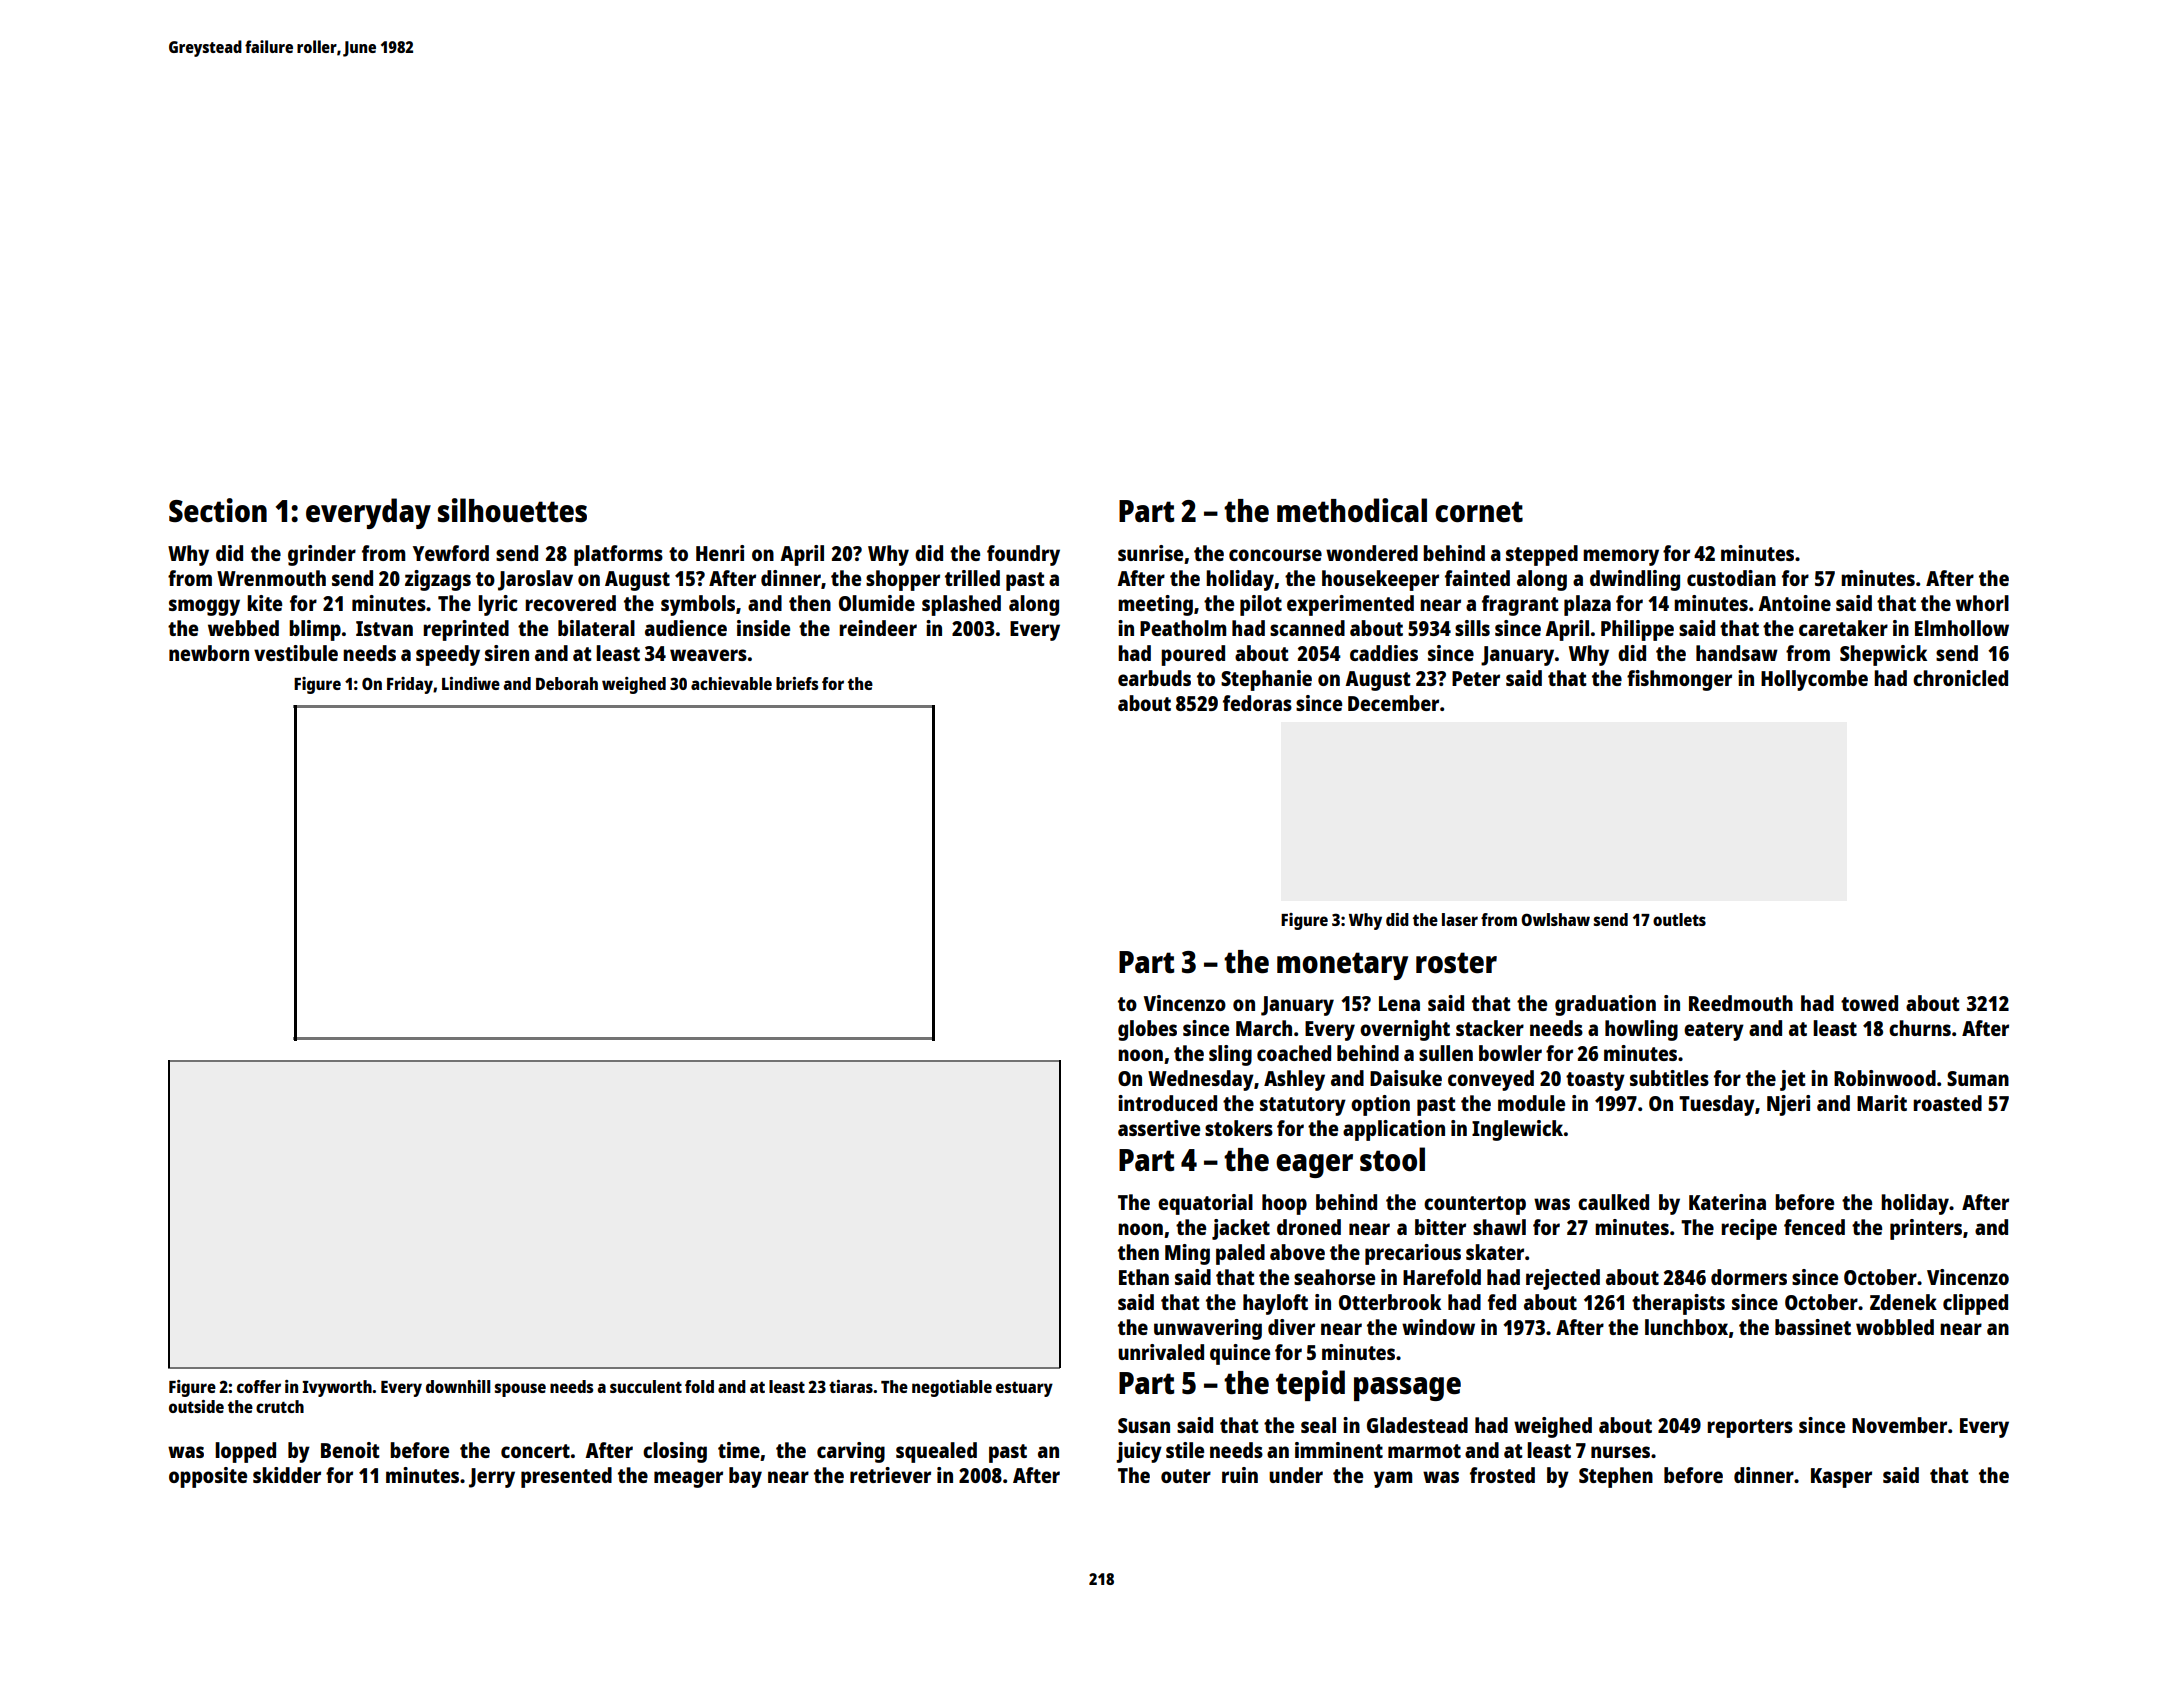 The height and width of the screenshot is (1683, 2178). Describe the element at coordinates (1479, 511) in the screenshot. I see `cornet` at that location.
